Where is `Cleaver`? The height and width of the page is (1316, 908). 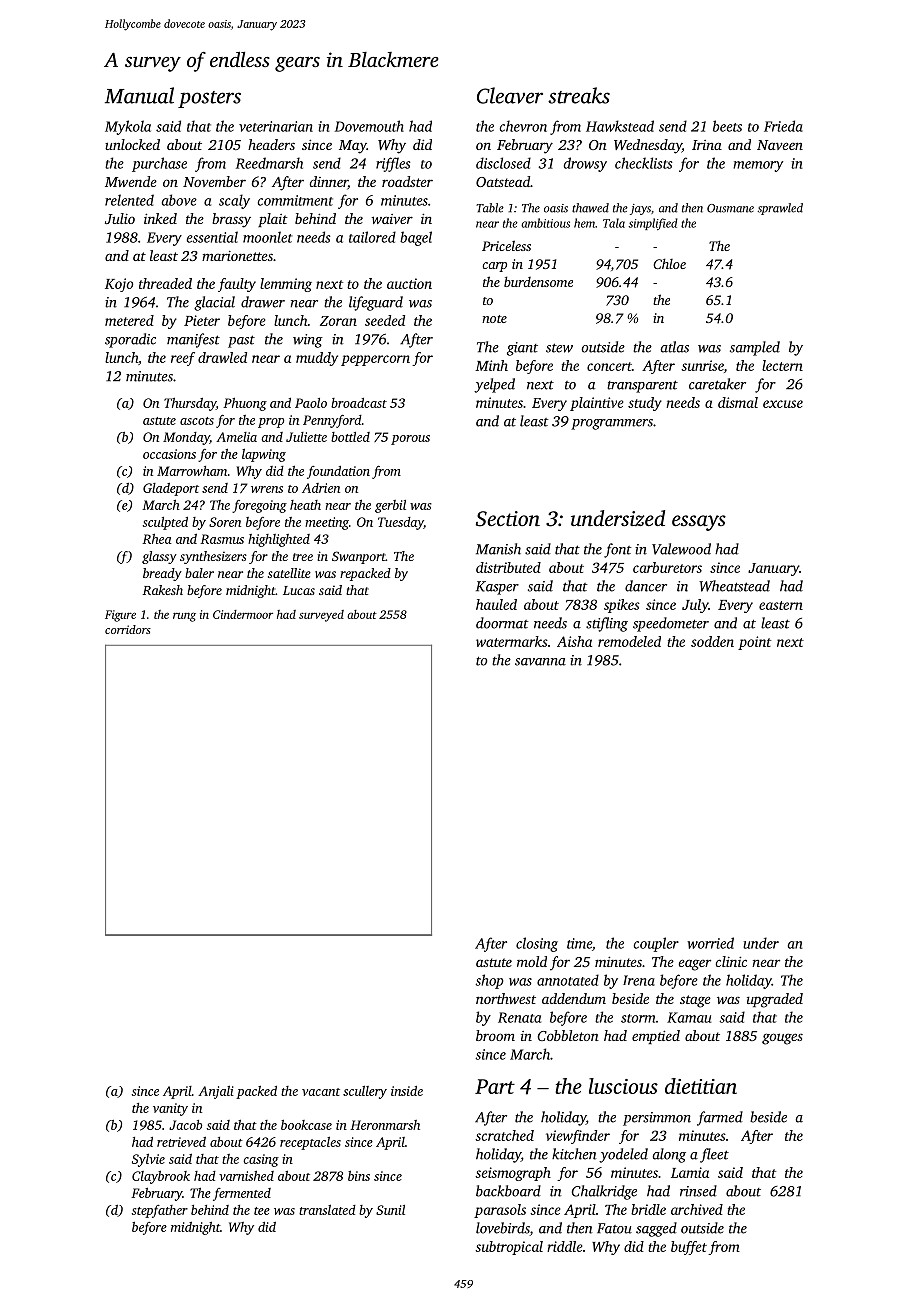
Cleaver is located at coordinates (510, 95).
